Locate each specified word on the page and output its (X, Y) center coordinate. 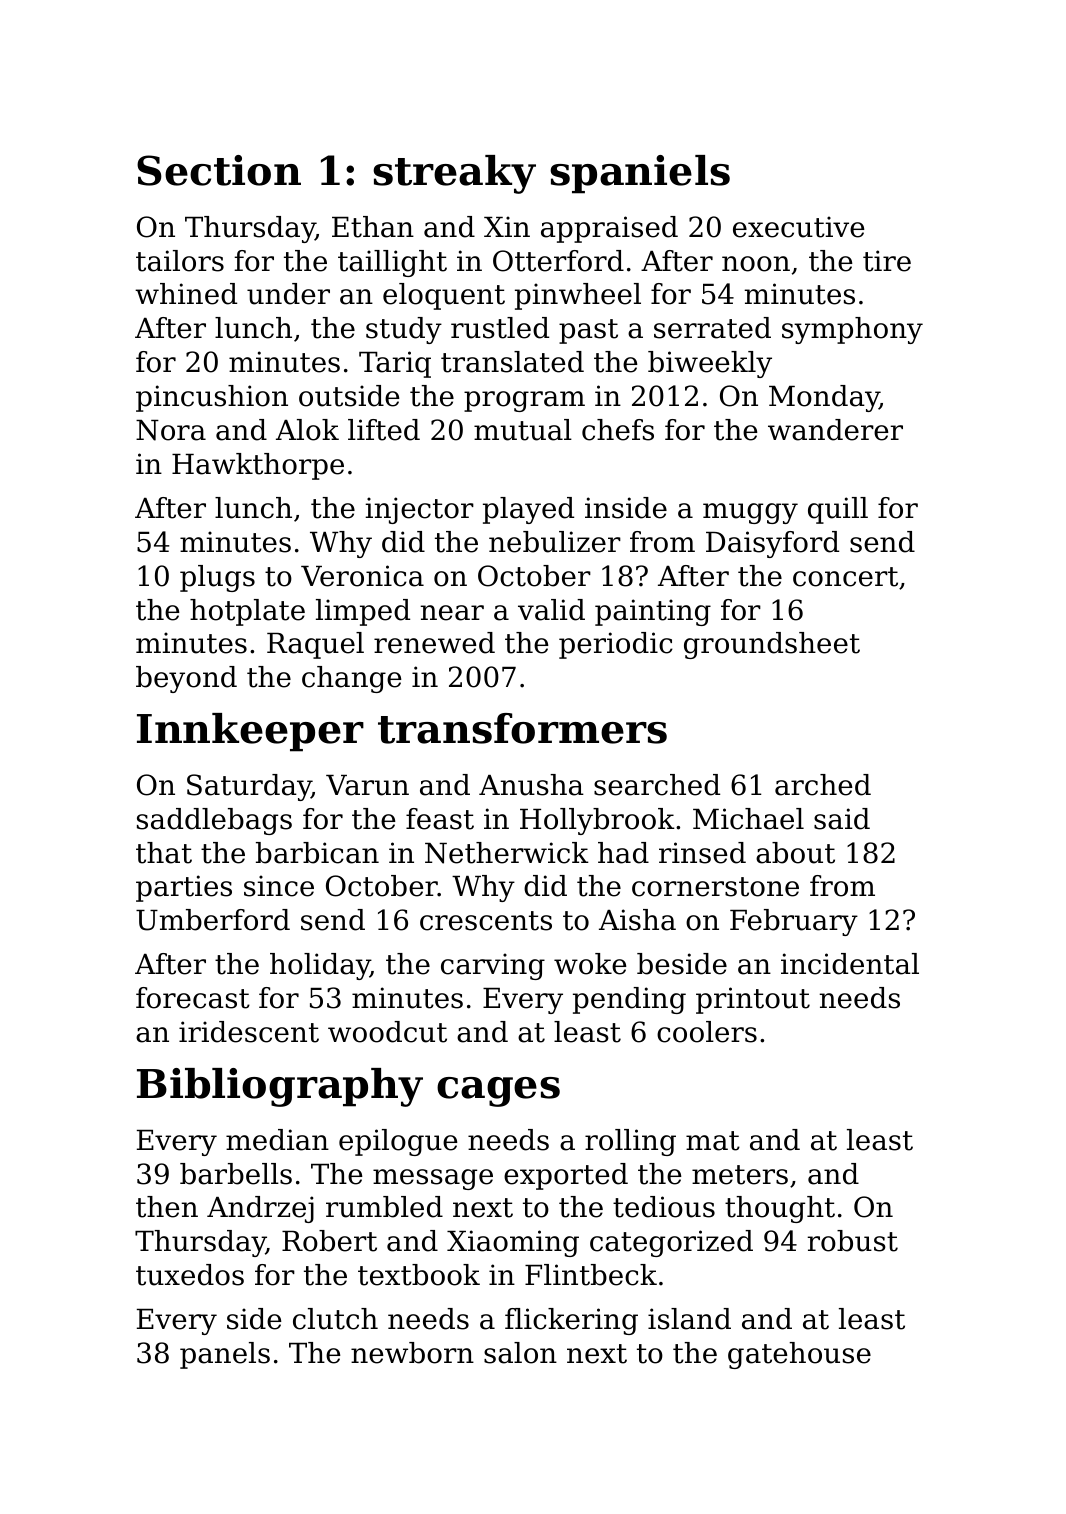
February (794, 922)
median (277, 1140)
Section (219, 170)
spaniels (640, 174)
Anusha (531, 785)
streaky (454, 174)
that (164, 853)
